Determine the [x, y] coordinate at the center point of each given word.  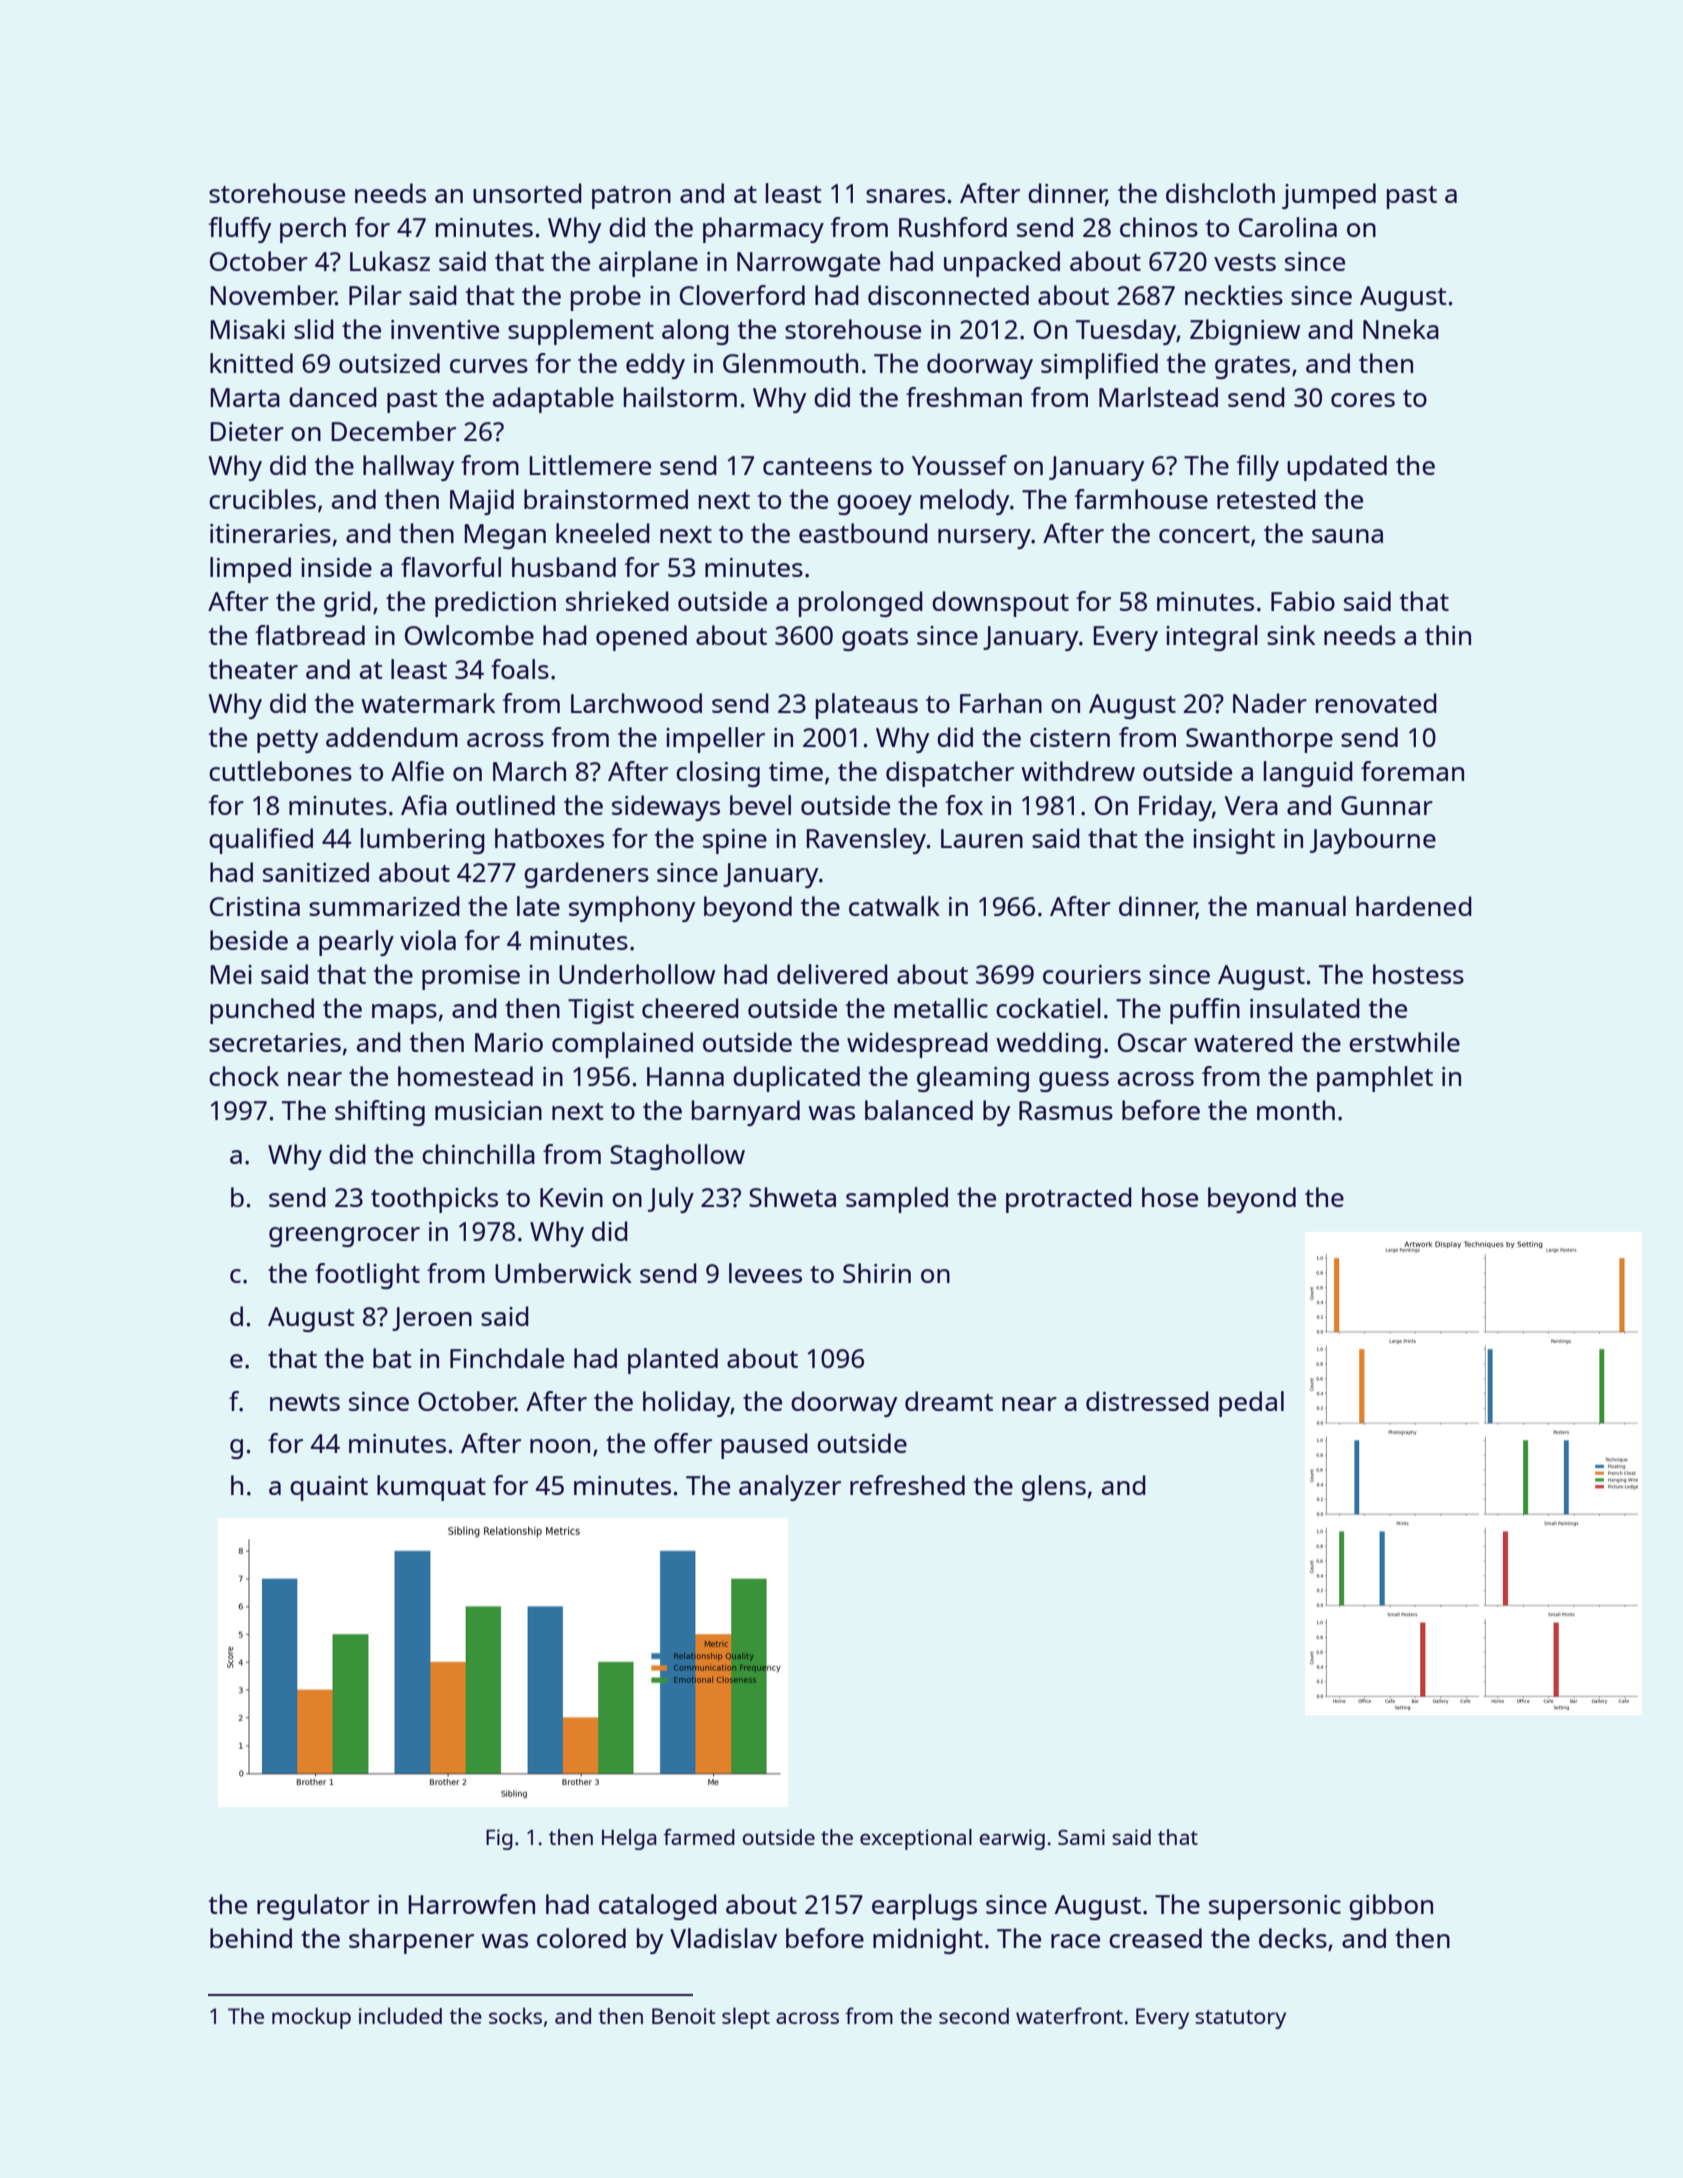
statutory [1240, 2019]
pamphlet [1375, 1079]
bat [392, 1358]
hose [1170, 1197]
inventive [445, 329]
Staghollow [677, 1157]
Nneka [1401, 329]
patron [631, 197]
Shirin [877, 1273]
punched [262, 1011]
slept [746, 2018]
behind [251, 1938]
